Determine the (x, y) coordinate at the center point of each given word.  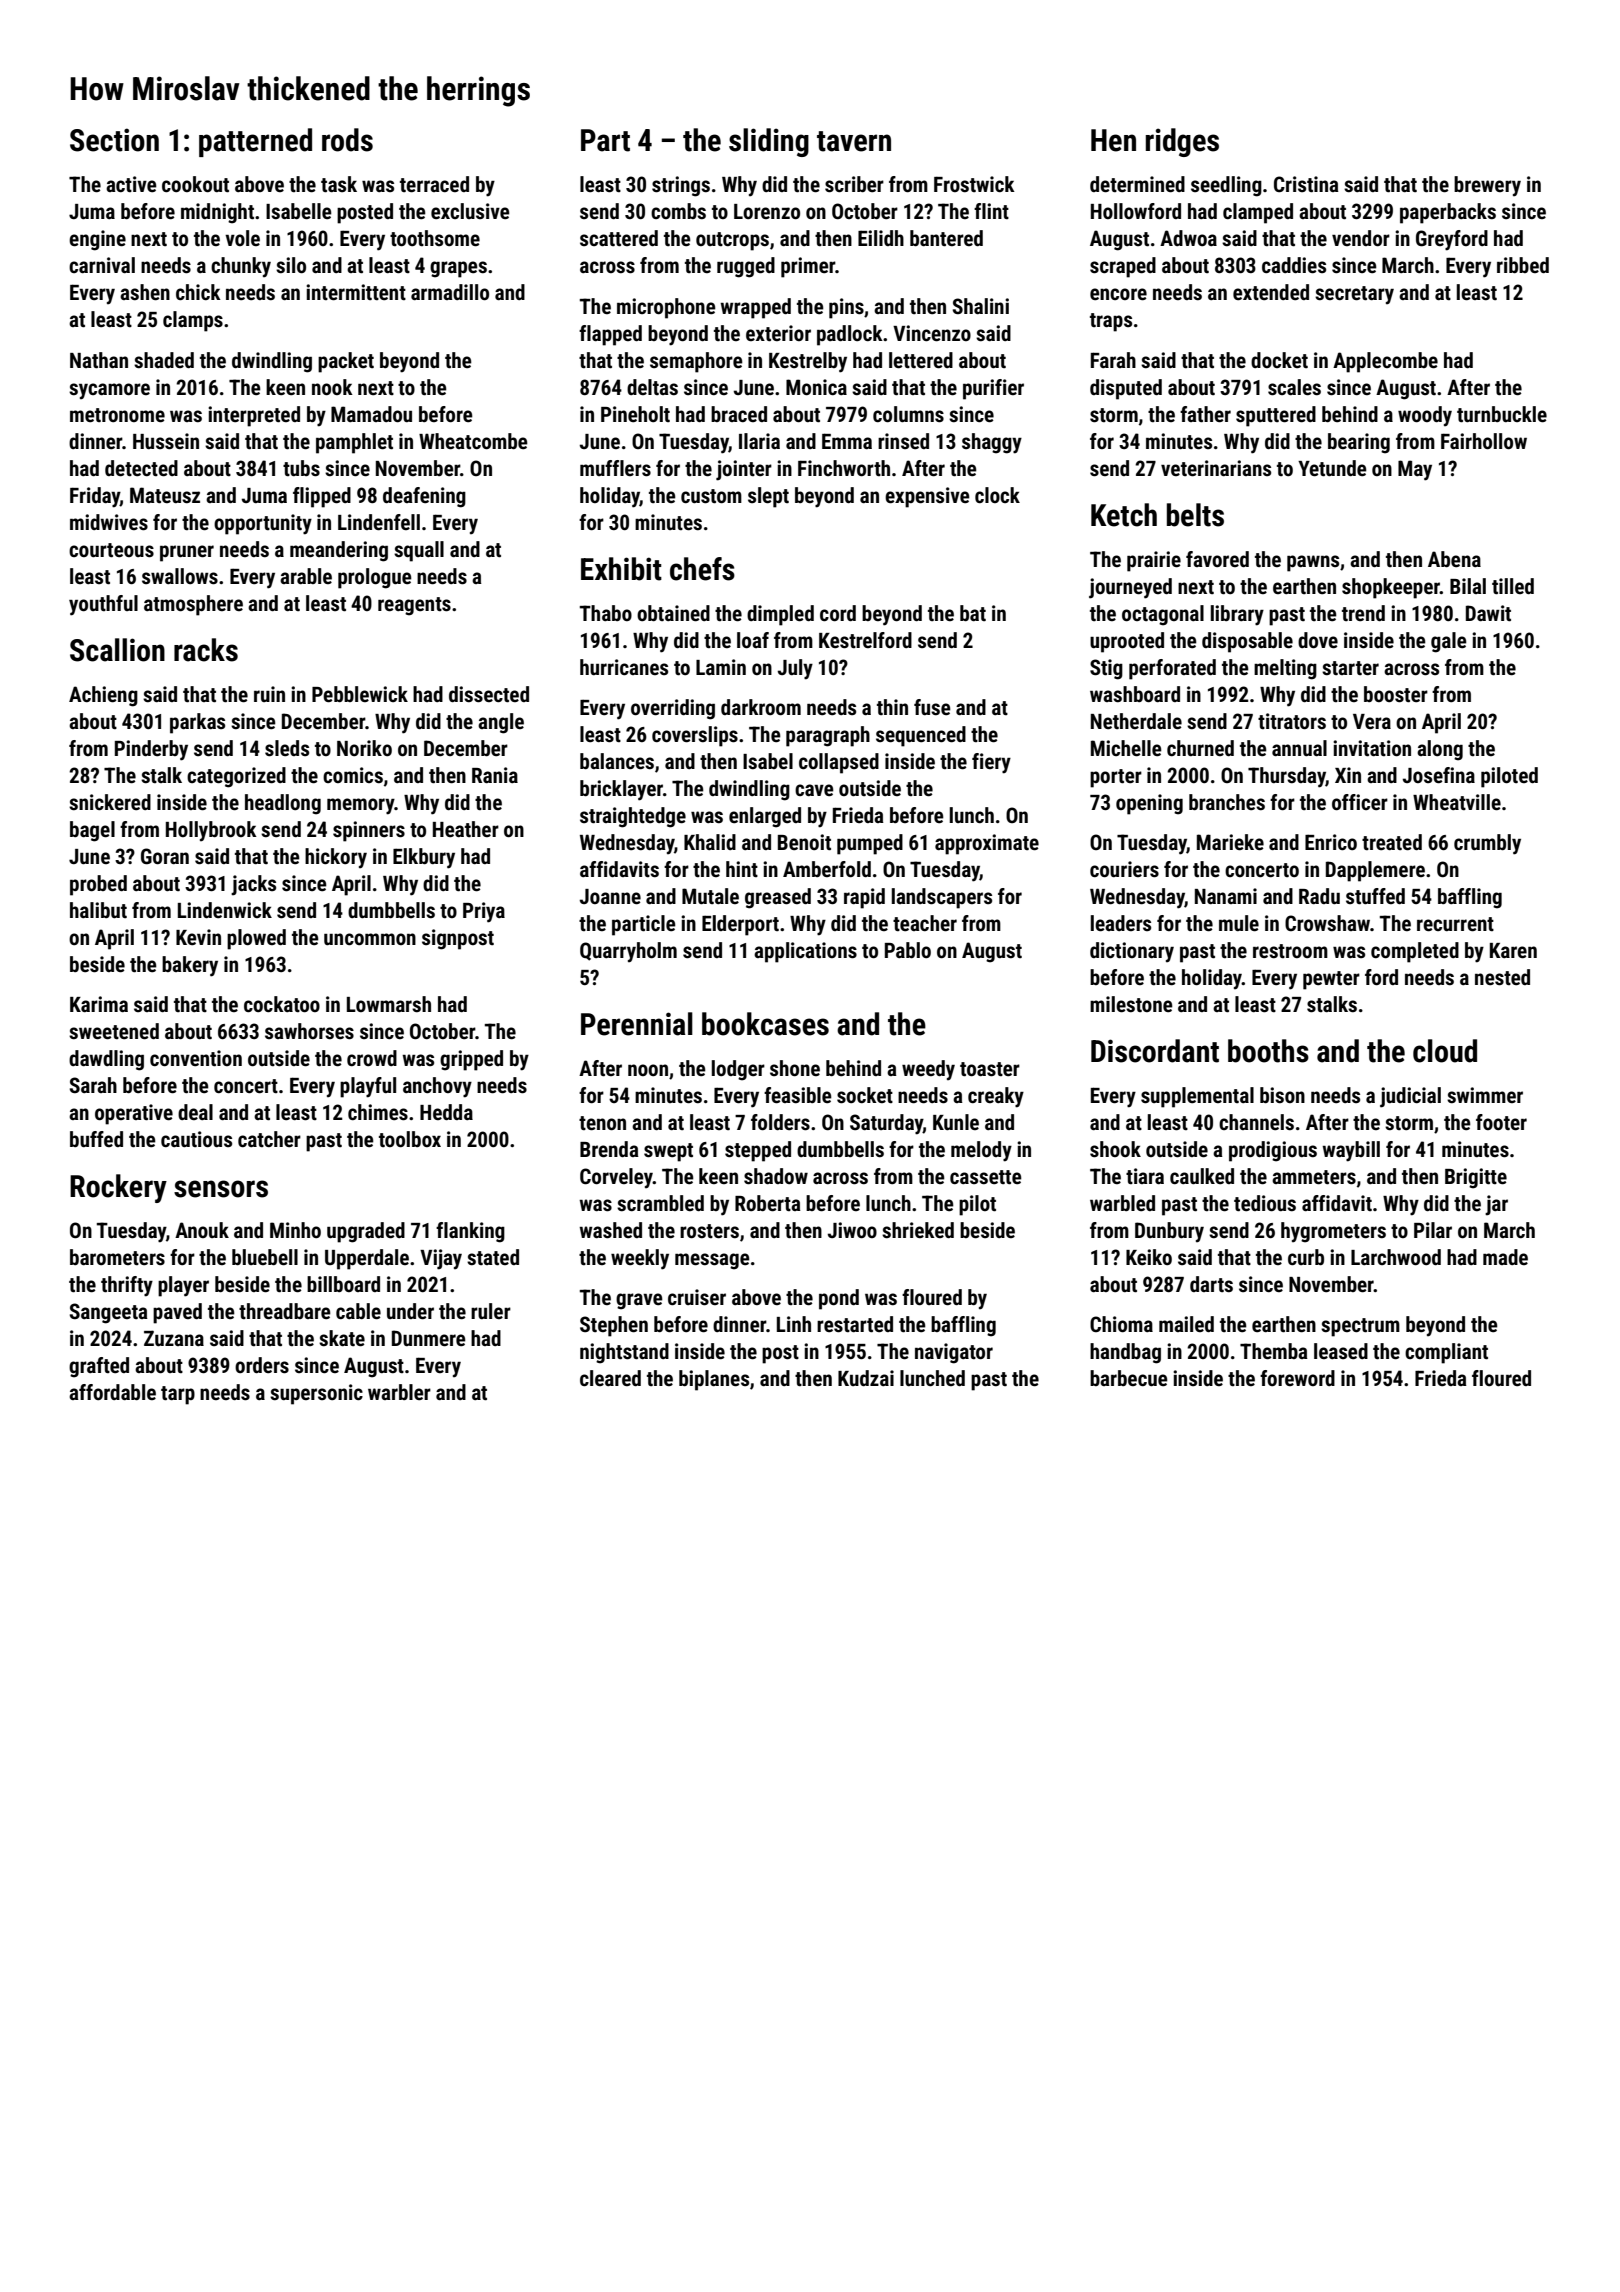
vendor (1361, 238)
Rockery (118, 1188)
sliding (769, 142)
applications (805, 952)
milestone (1131, 1004)
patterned (255, 142)
